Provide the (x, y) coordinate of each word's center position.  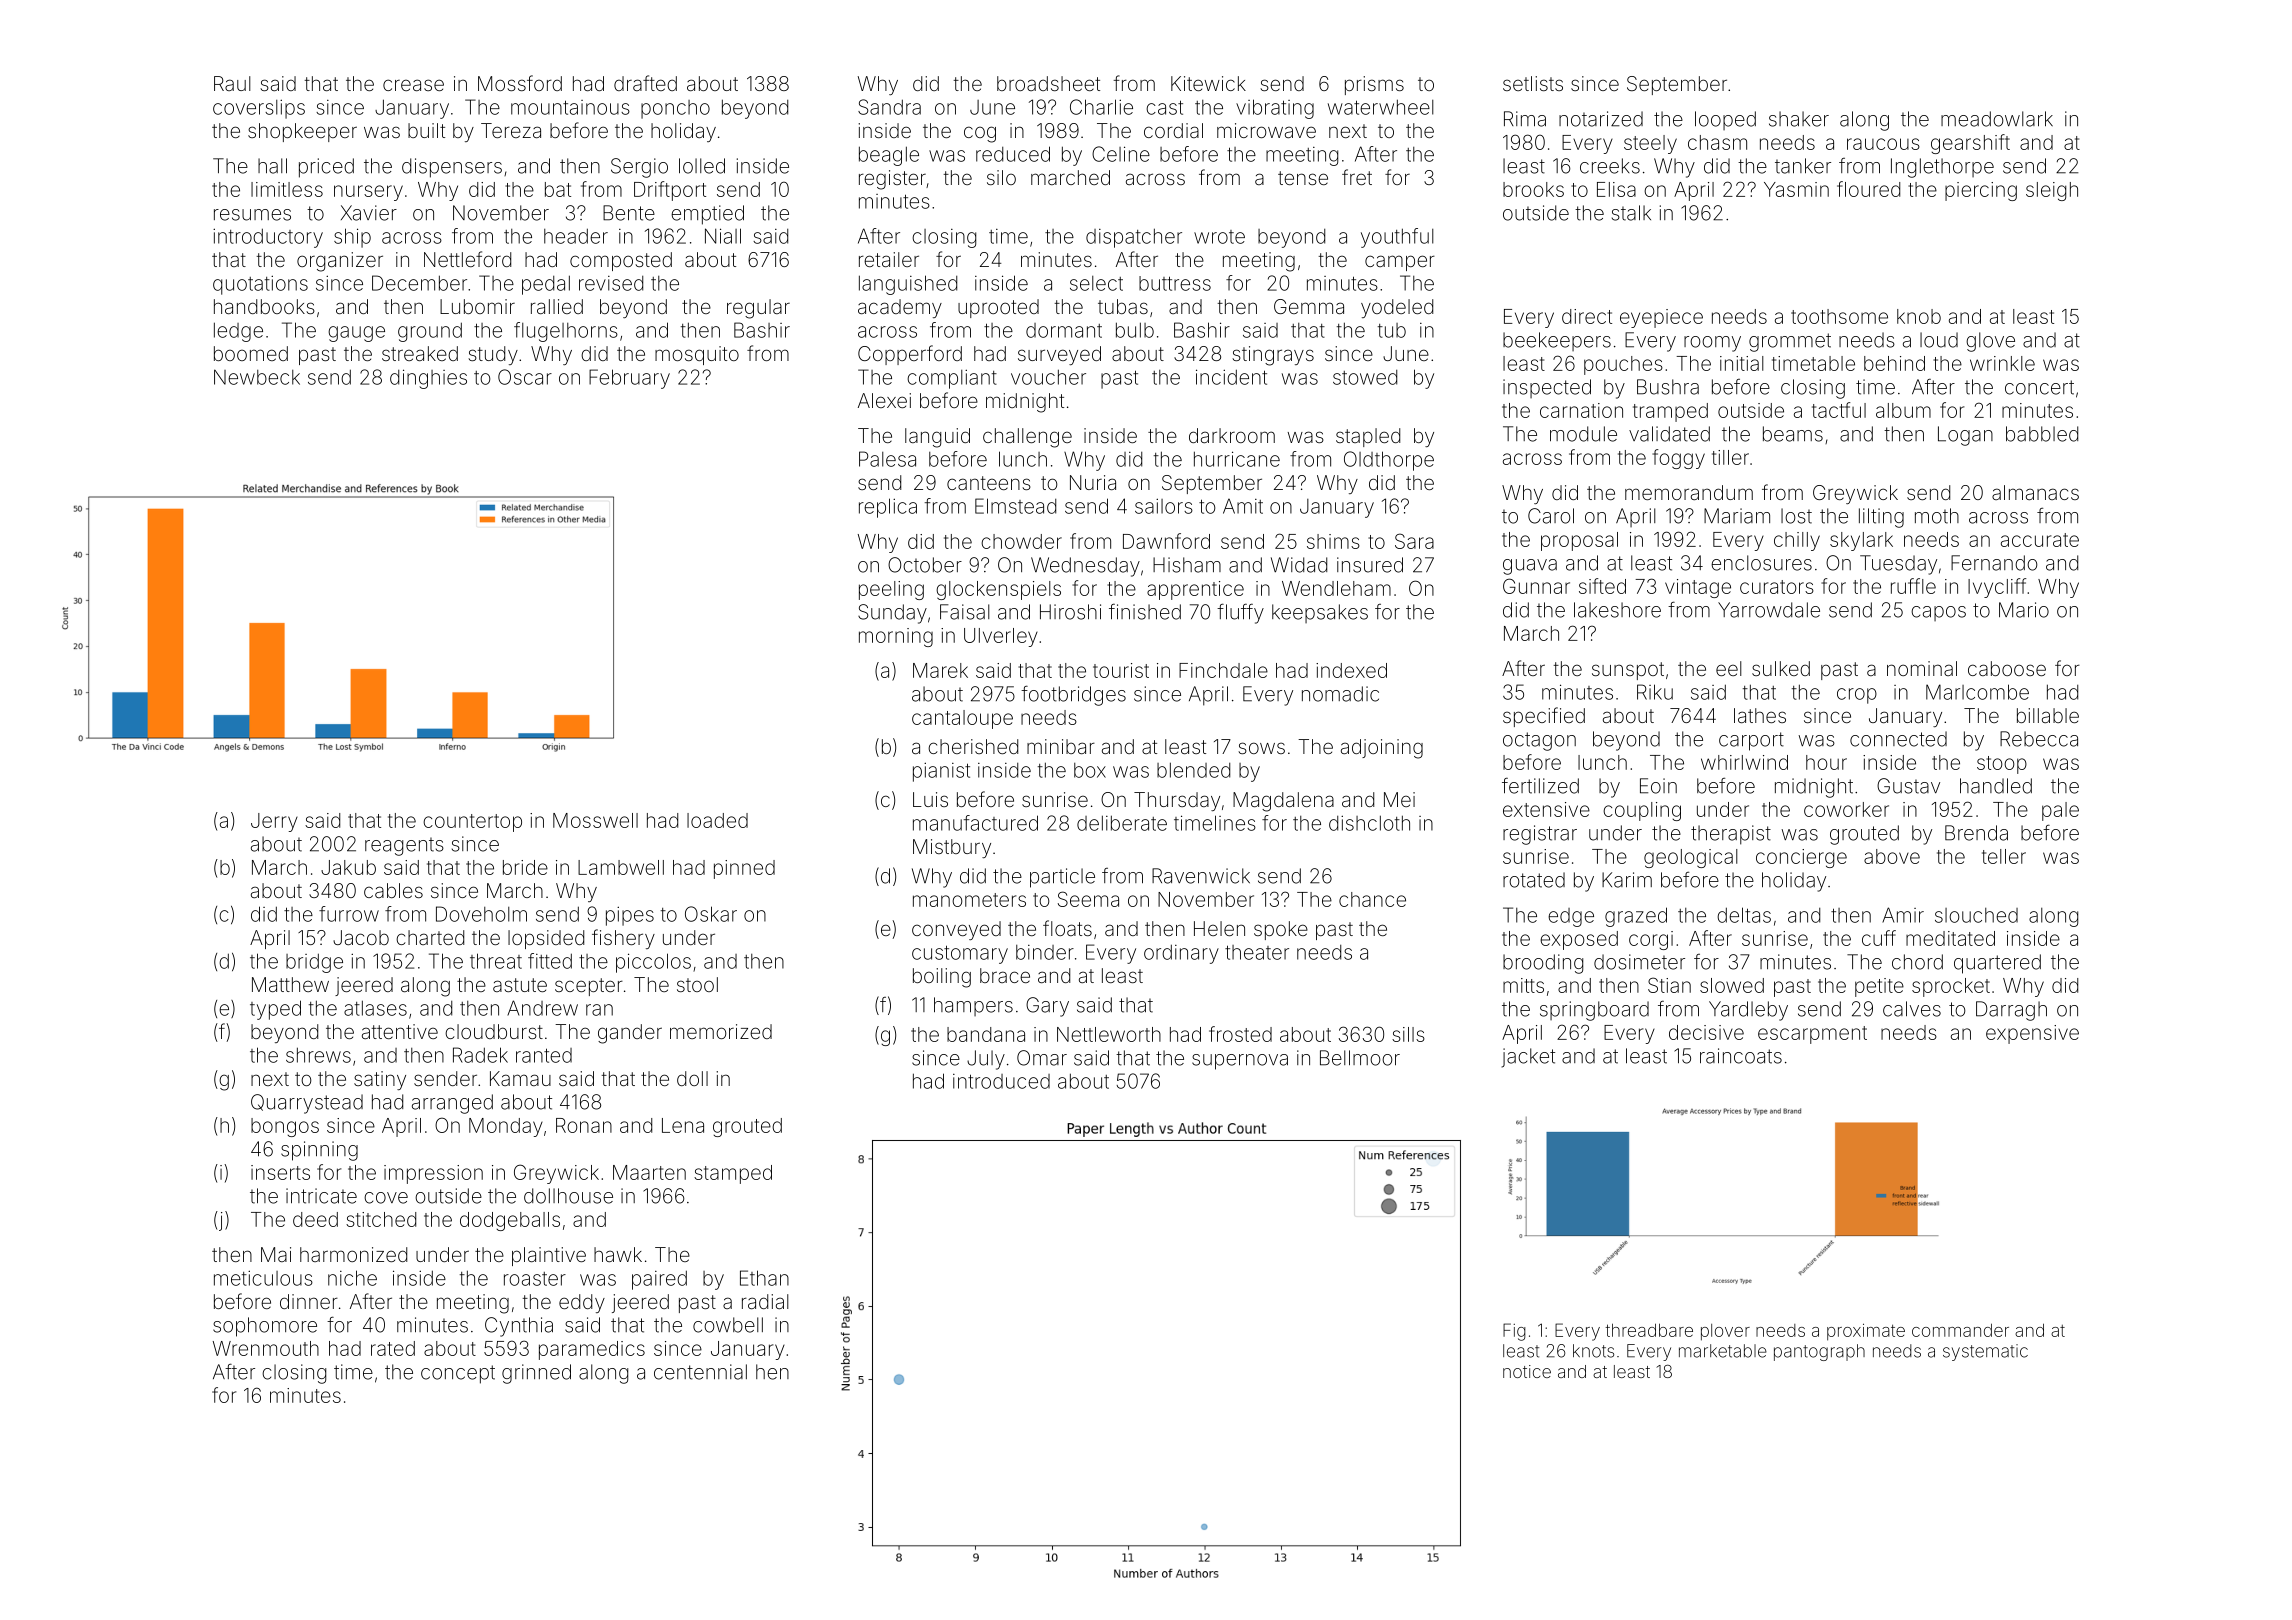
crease (413, 85)
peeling (891, 590)
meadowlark (1997, 119)
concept (458, 1374)
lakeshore (1617, 610)
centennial (700, 1372)
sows (1261, 748)
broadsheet (1048, 83)
